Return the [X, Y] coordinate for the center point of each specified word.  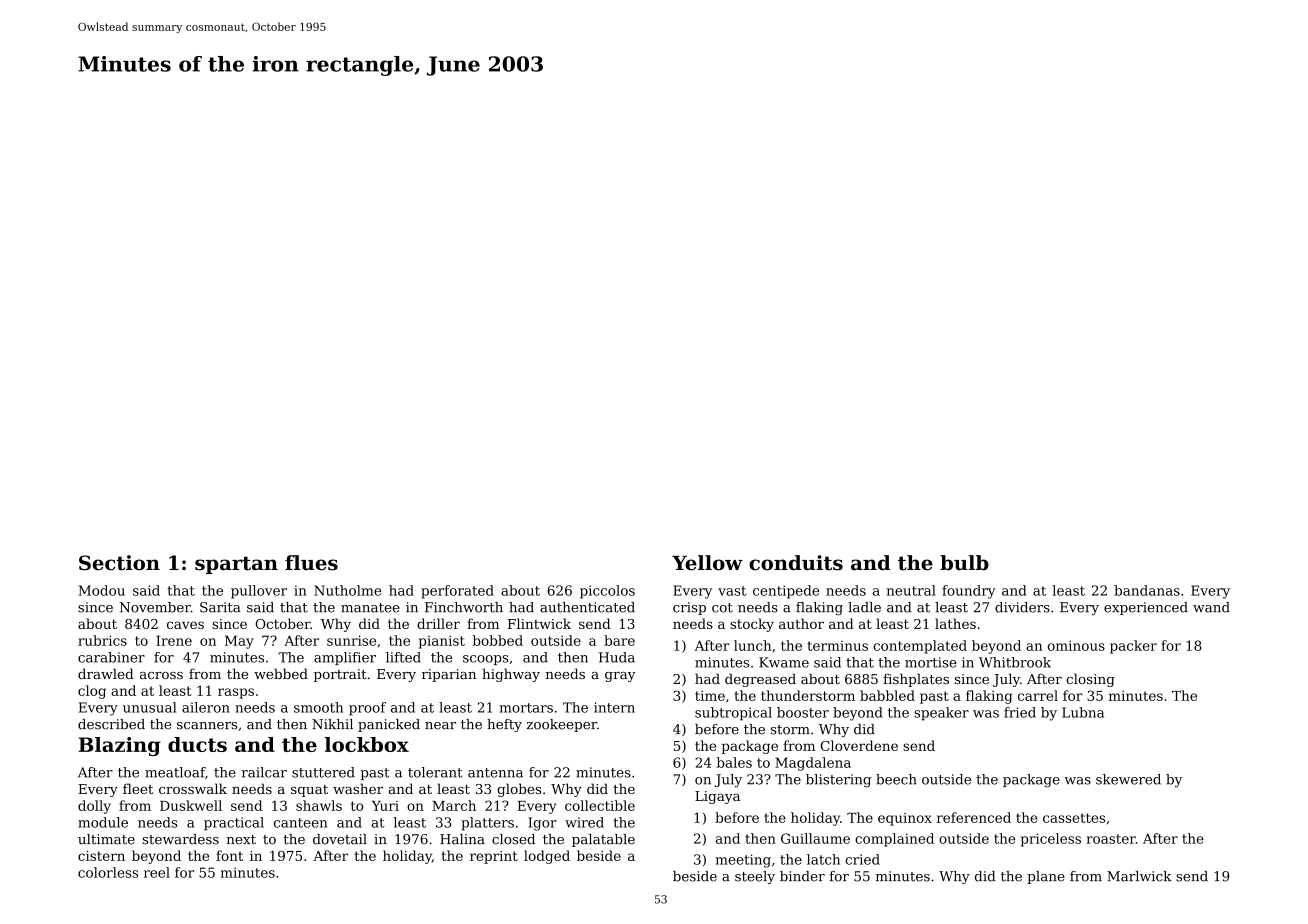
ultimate [106, 839]
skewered [1128, 779]
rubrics [102, 640]
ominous [1076, 646]
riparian [449, 675]
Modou [102, 590]
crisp [689, 608]
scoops [485, 660]
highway [511, 675]
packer [1133, 647]
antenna [495, 773]
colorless [108, 872]
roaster [1111, 839]
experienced [1146, 608]
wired [584, 822]
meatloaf [175, 772]
